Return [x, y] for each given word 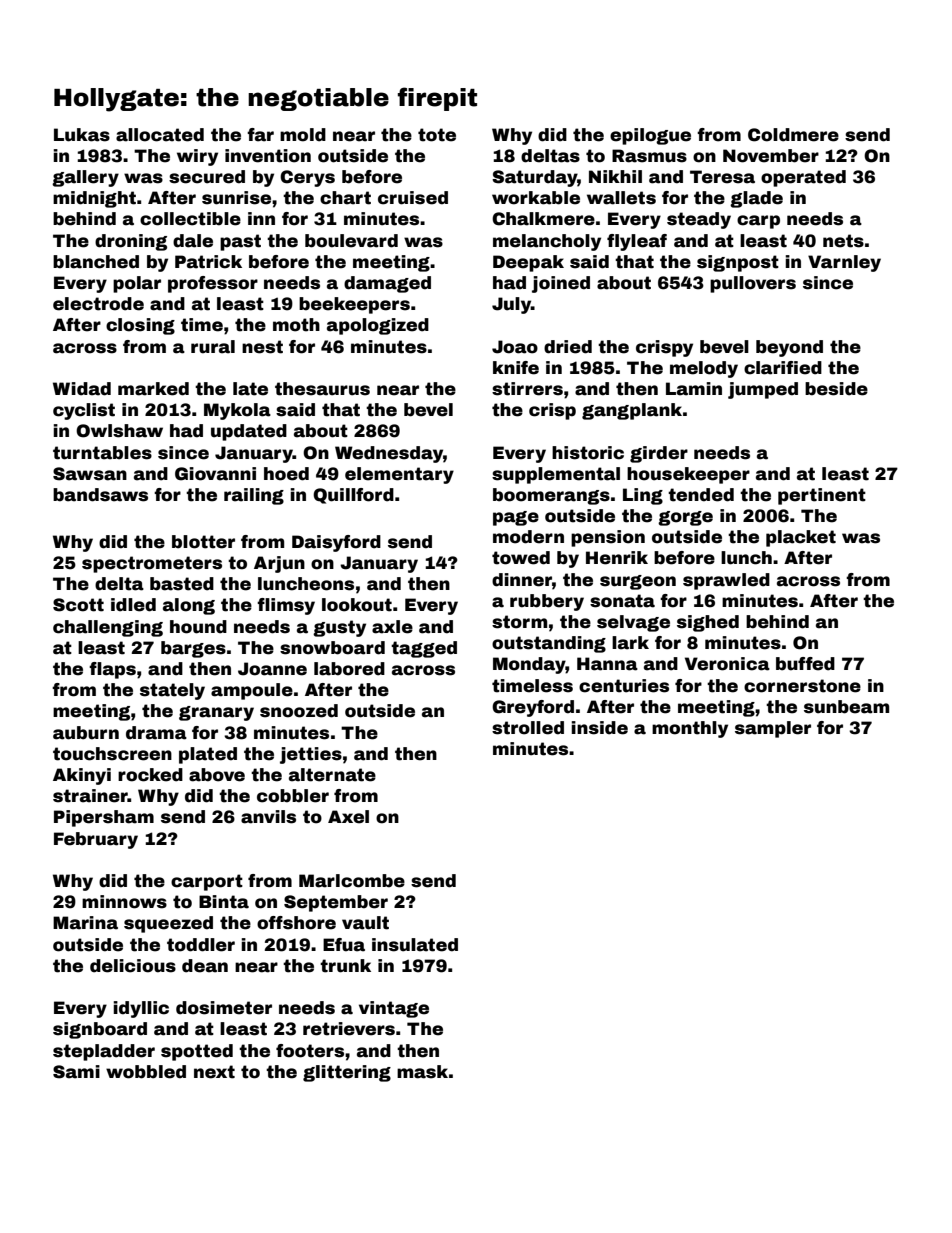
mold [303, 135]
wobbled [146, 1072]
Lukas [82, 135]
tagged [424, 649]
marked [153, 389]
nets [843, 241]
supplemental [556, 475]
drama [156, 733]
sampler [773, 729]
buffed [805, 664]
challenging [108, 628]
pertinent [822, 496]
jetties [311, 755]
